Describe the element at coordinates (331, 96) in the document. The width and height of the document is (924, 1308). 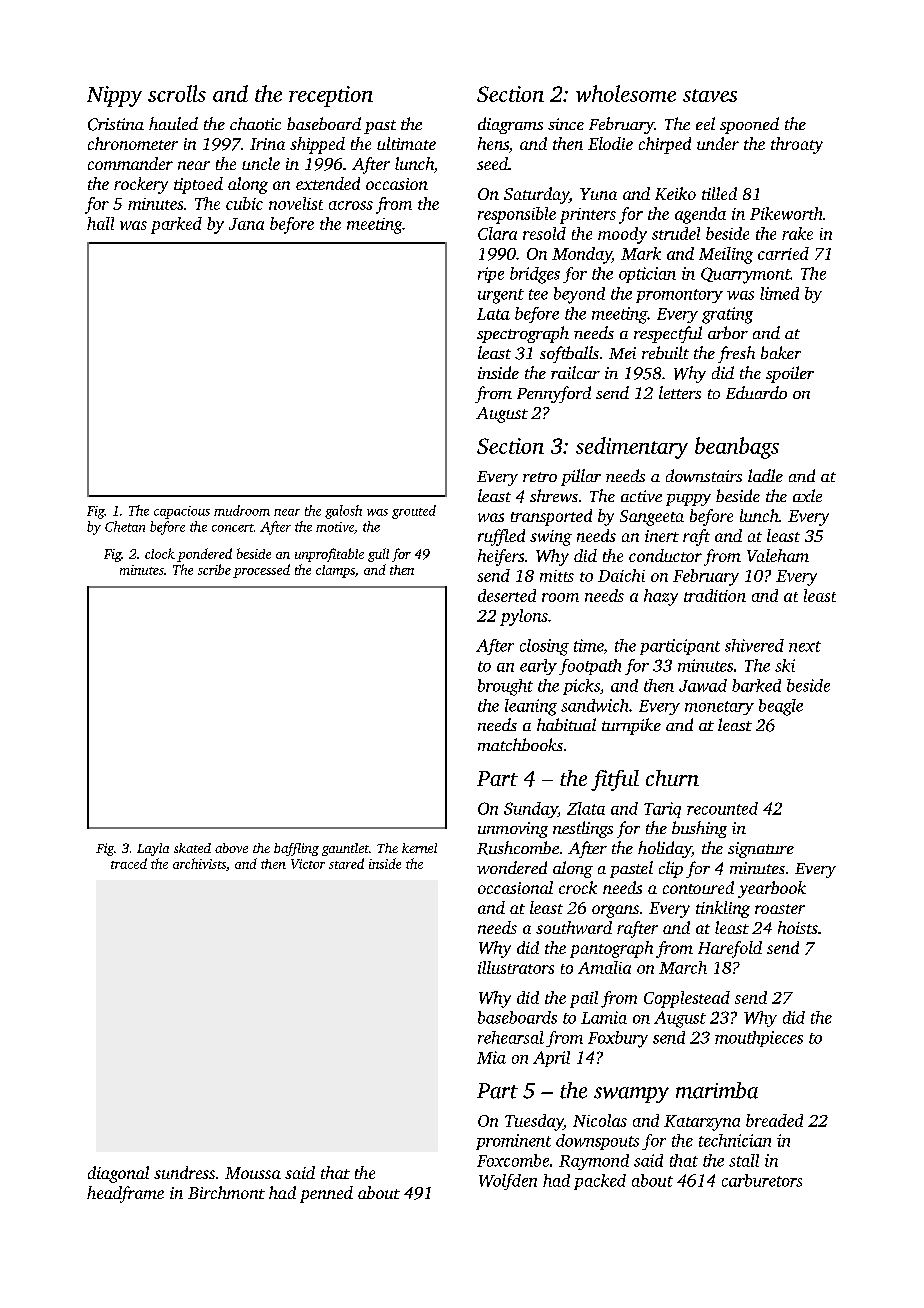
I see `reception` at that location.
